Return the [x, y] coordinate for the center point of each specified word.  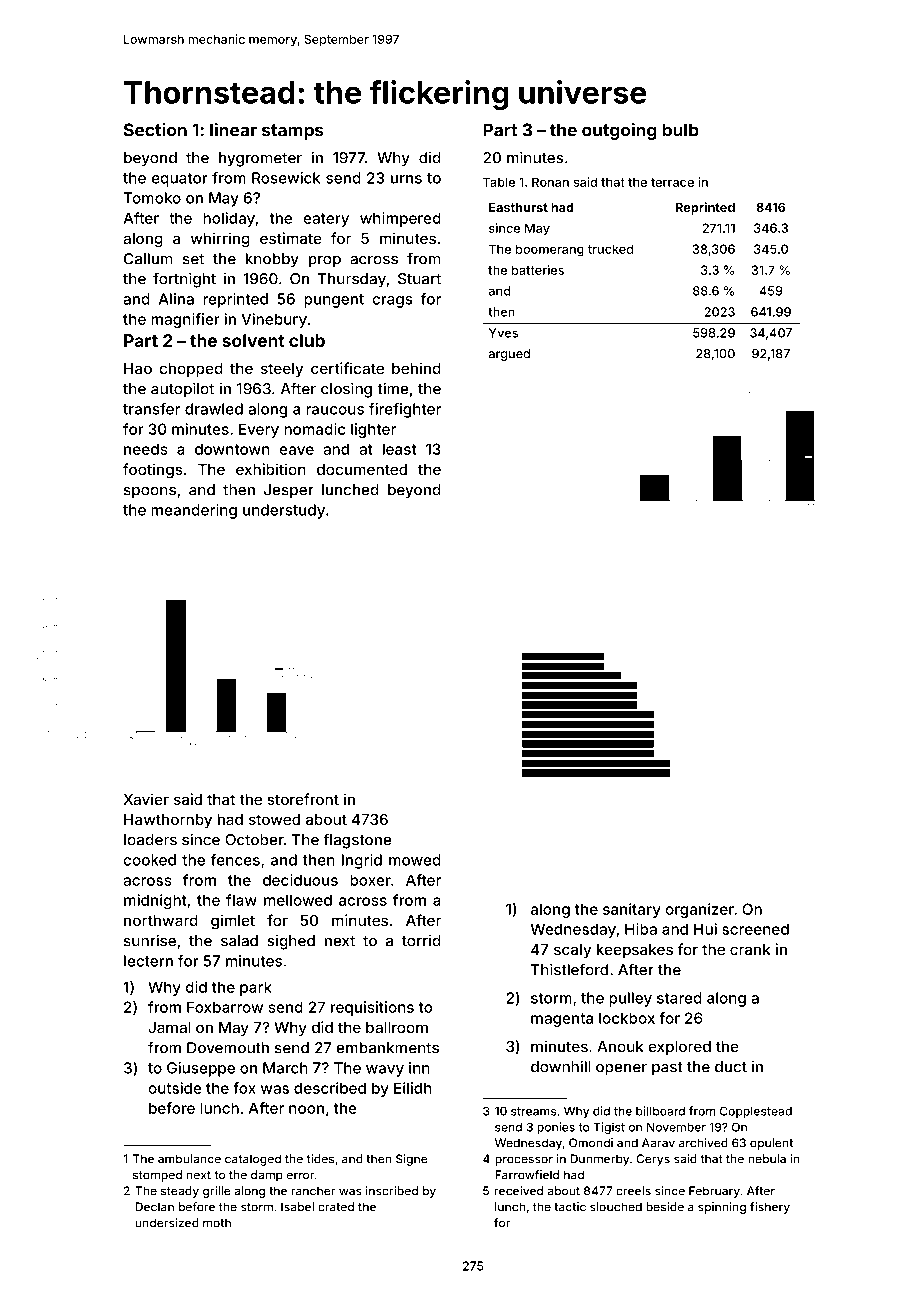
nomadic [314, 429]
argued [509, 355]
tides [320, 1159]
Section [155, 130]
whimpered [400, 219]
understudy [284, 511]
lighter [373, 430]
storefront [303, 799]
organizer [699, 910]
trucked [610, 249]
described [330, 1088]
